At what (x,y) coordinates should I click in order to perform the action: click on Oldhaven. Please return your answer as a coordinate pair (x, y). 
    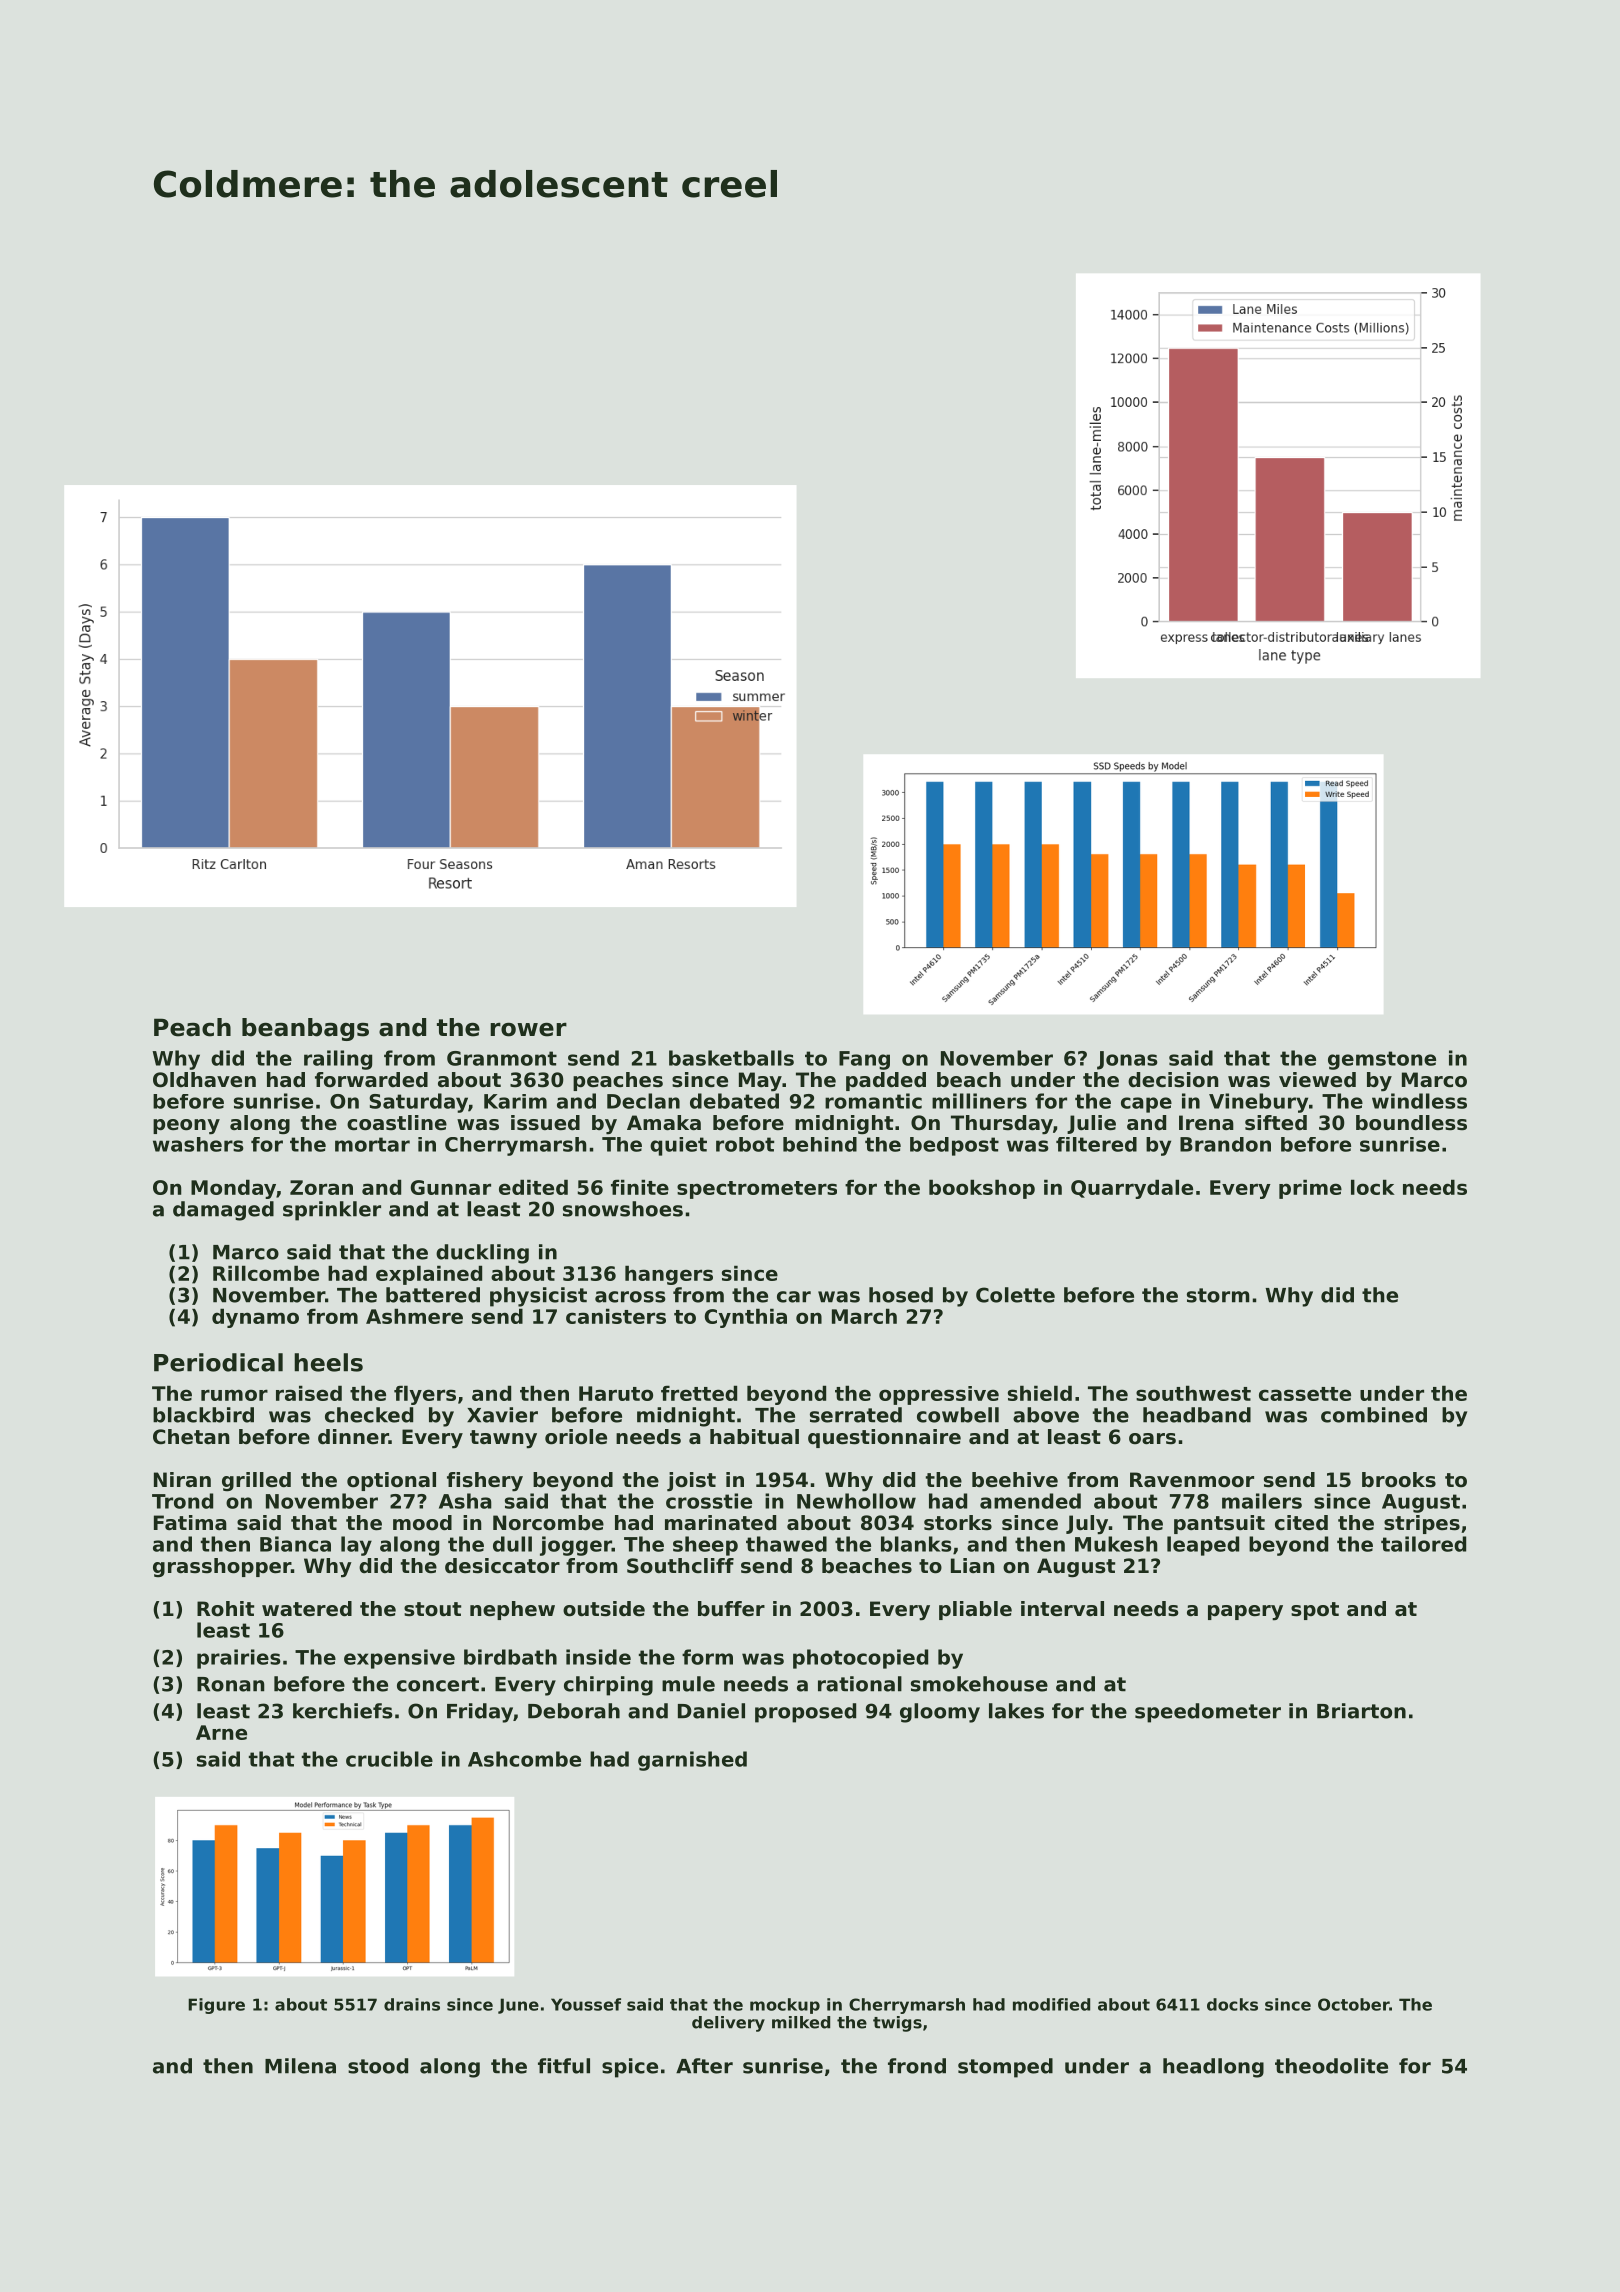
    Looking at the image, I should click on (204, 1080).
